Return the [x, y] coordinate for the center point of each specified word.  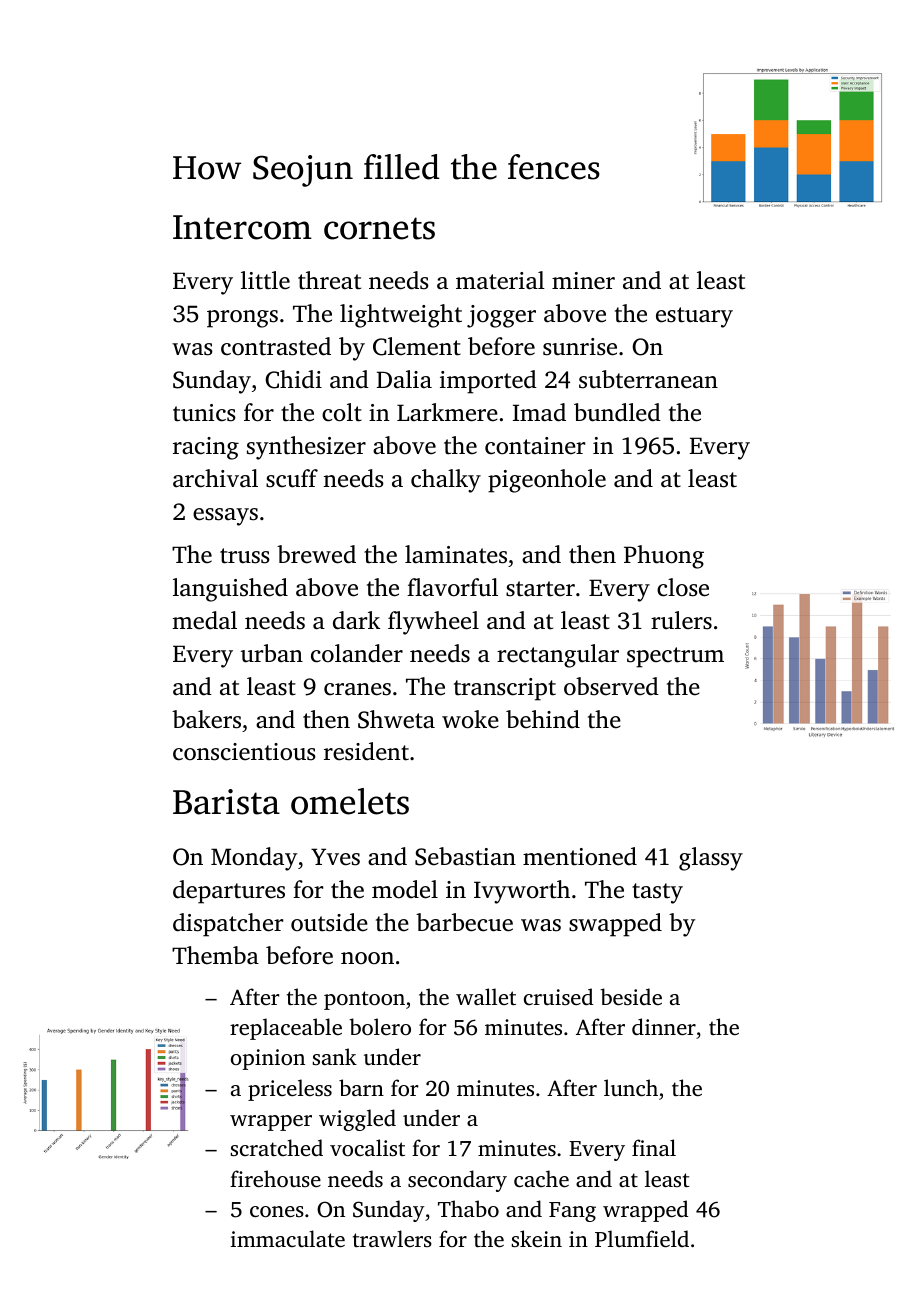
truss [245, 556]
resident [366, 751]
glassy [711, 859]
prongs [242, 319]
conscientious [244, 752]
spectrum [675, 657]
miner [583, 280]
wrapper [271, 1123]
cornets [379, 228]
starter [540, 589]
